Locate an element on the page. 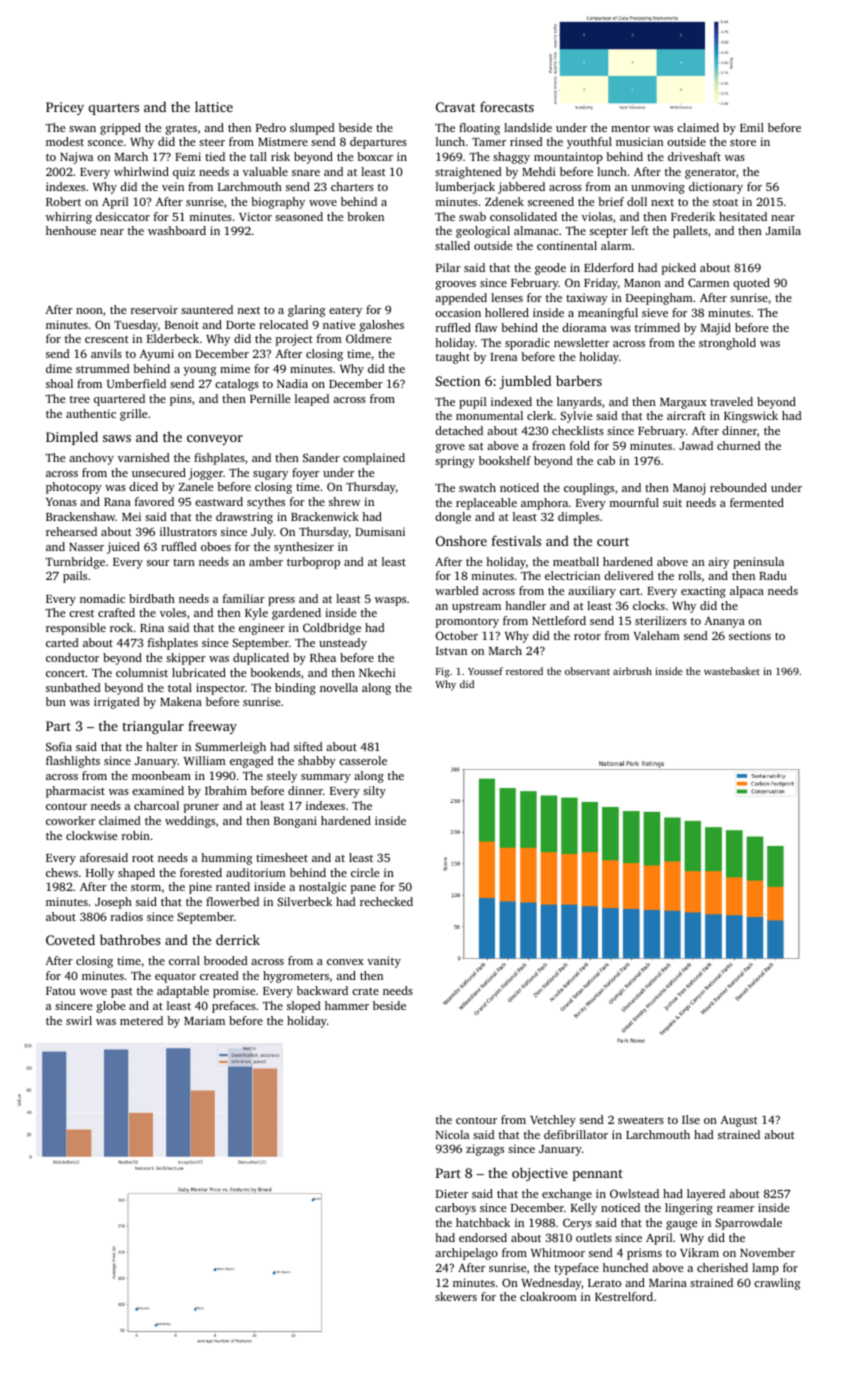  skewers is located at coordinates (456, 1296).
